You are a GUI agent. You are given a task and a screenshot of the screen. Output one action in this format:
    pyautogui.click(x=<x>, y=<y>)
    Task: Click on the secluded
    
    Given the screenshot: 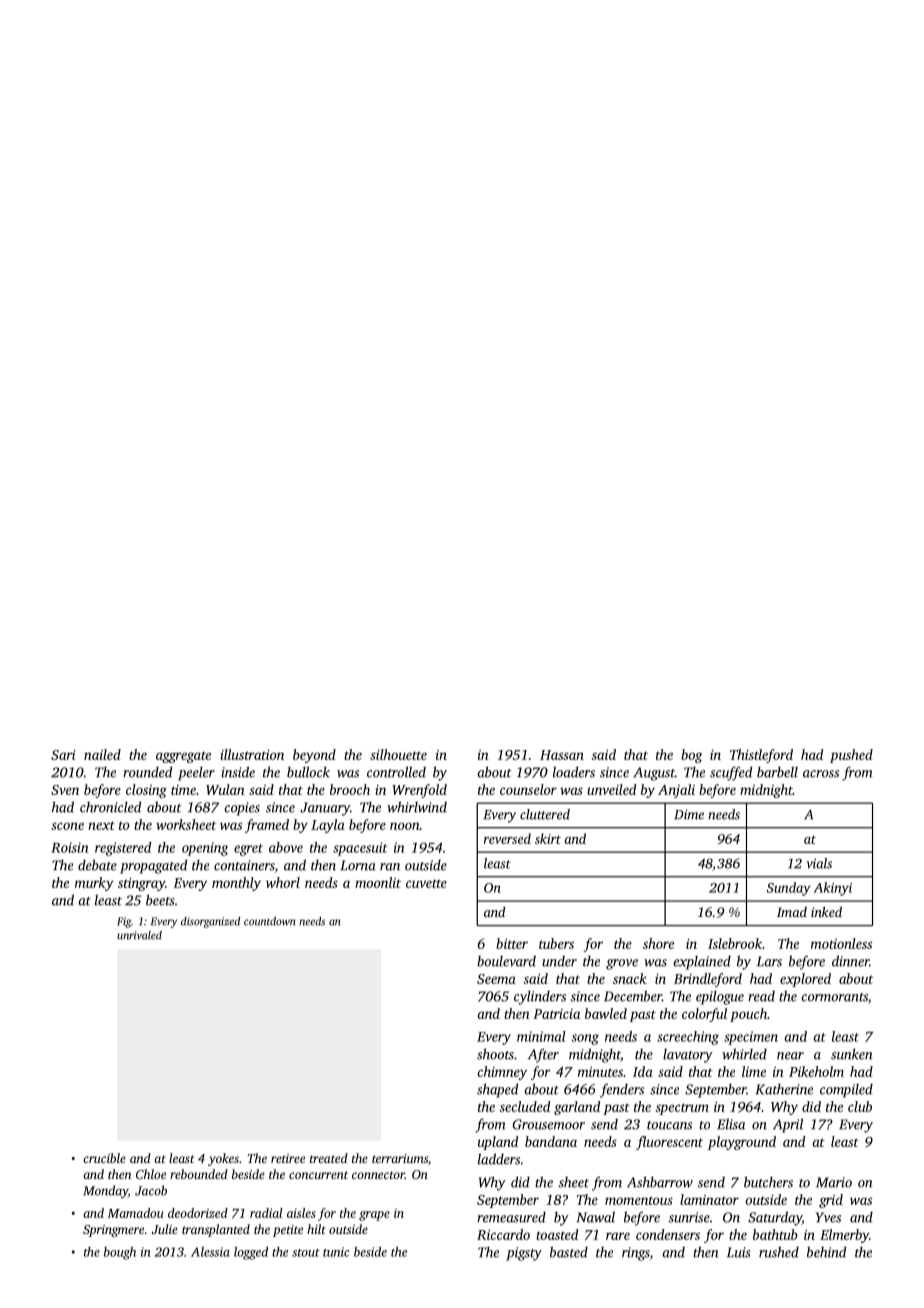 What is the action you would take?
    pyautogui.click(x=524, y=1106)
